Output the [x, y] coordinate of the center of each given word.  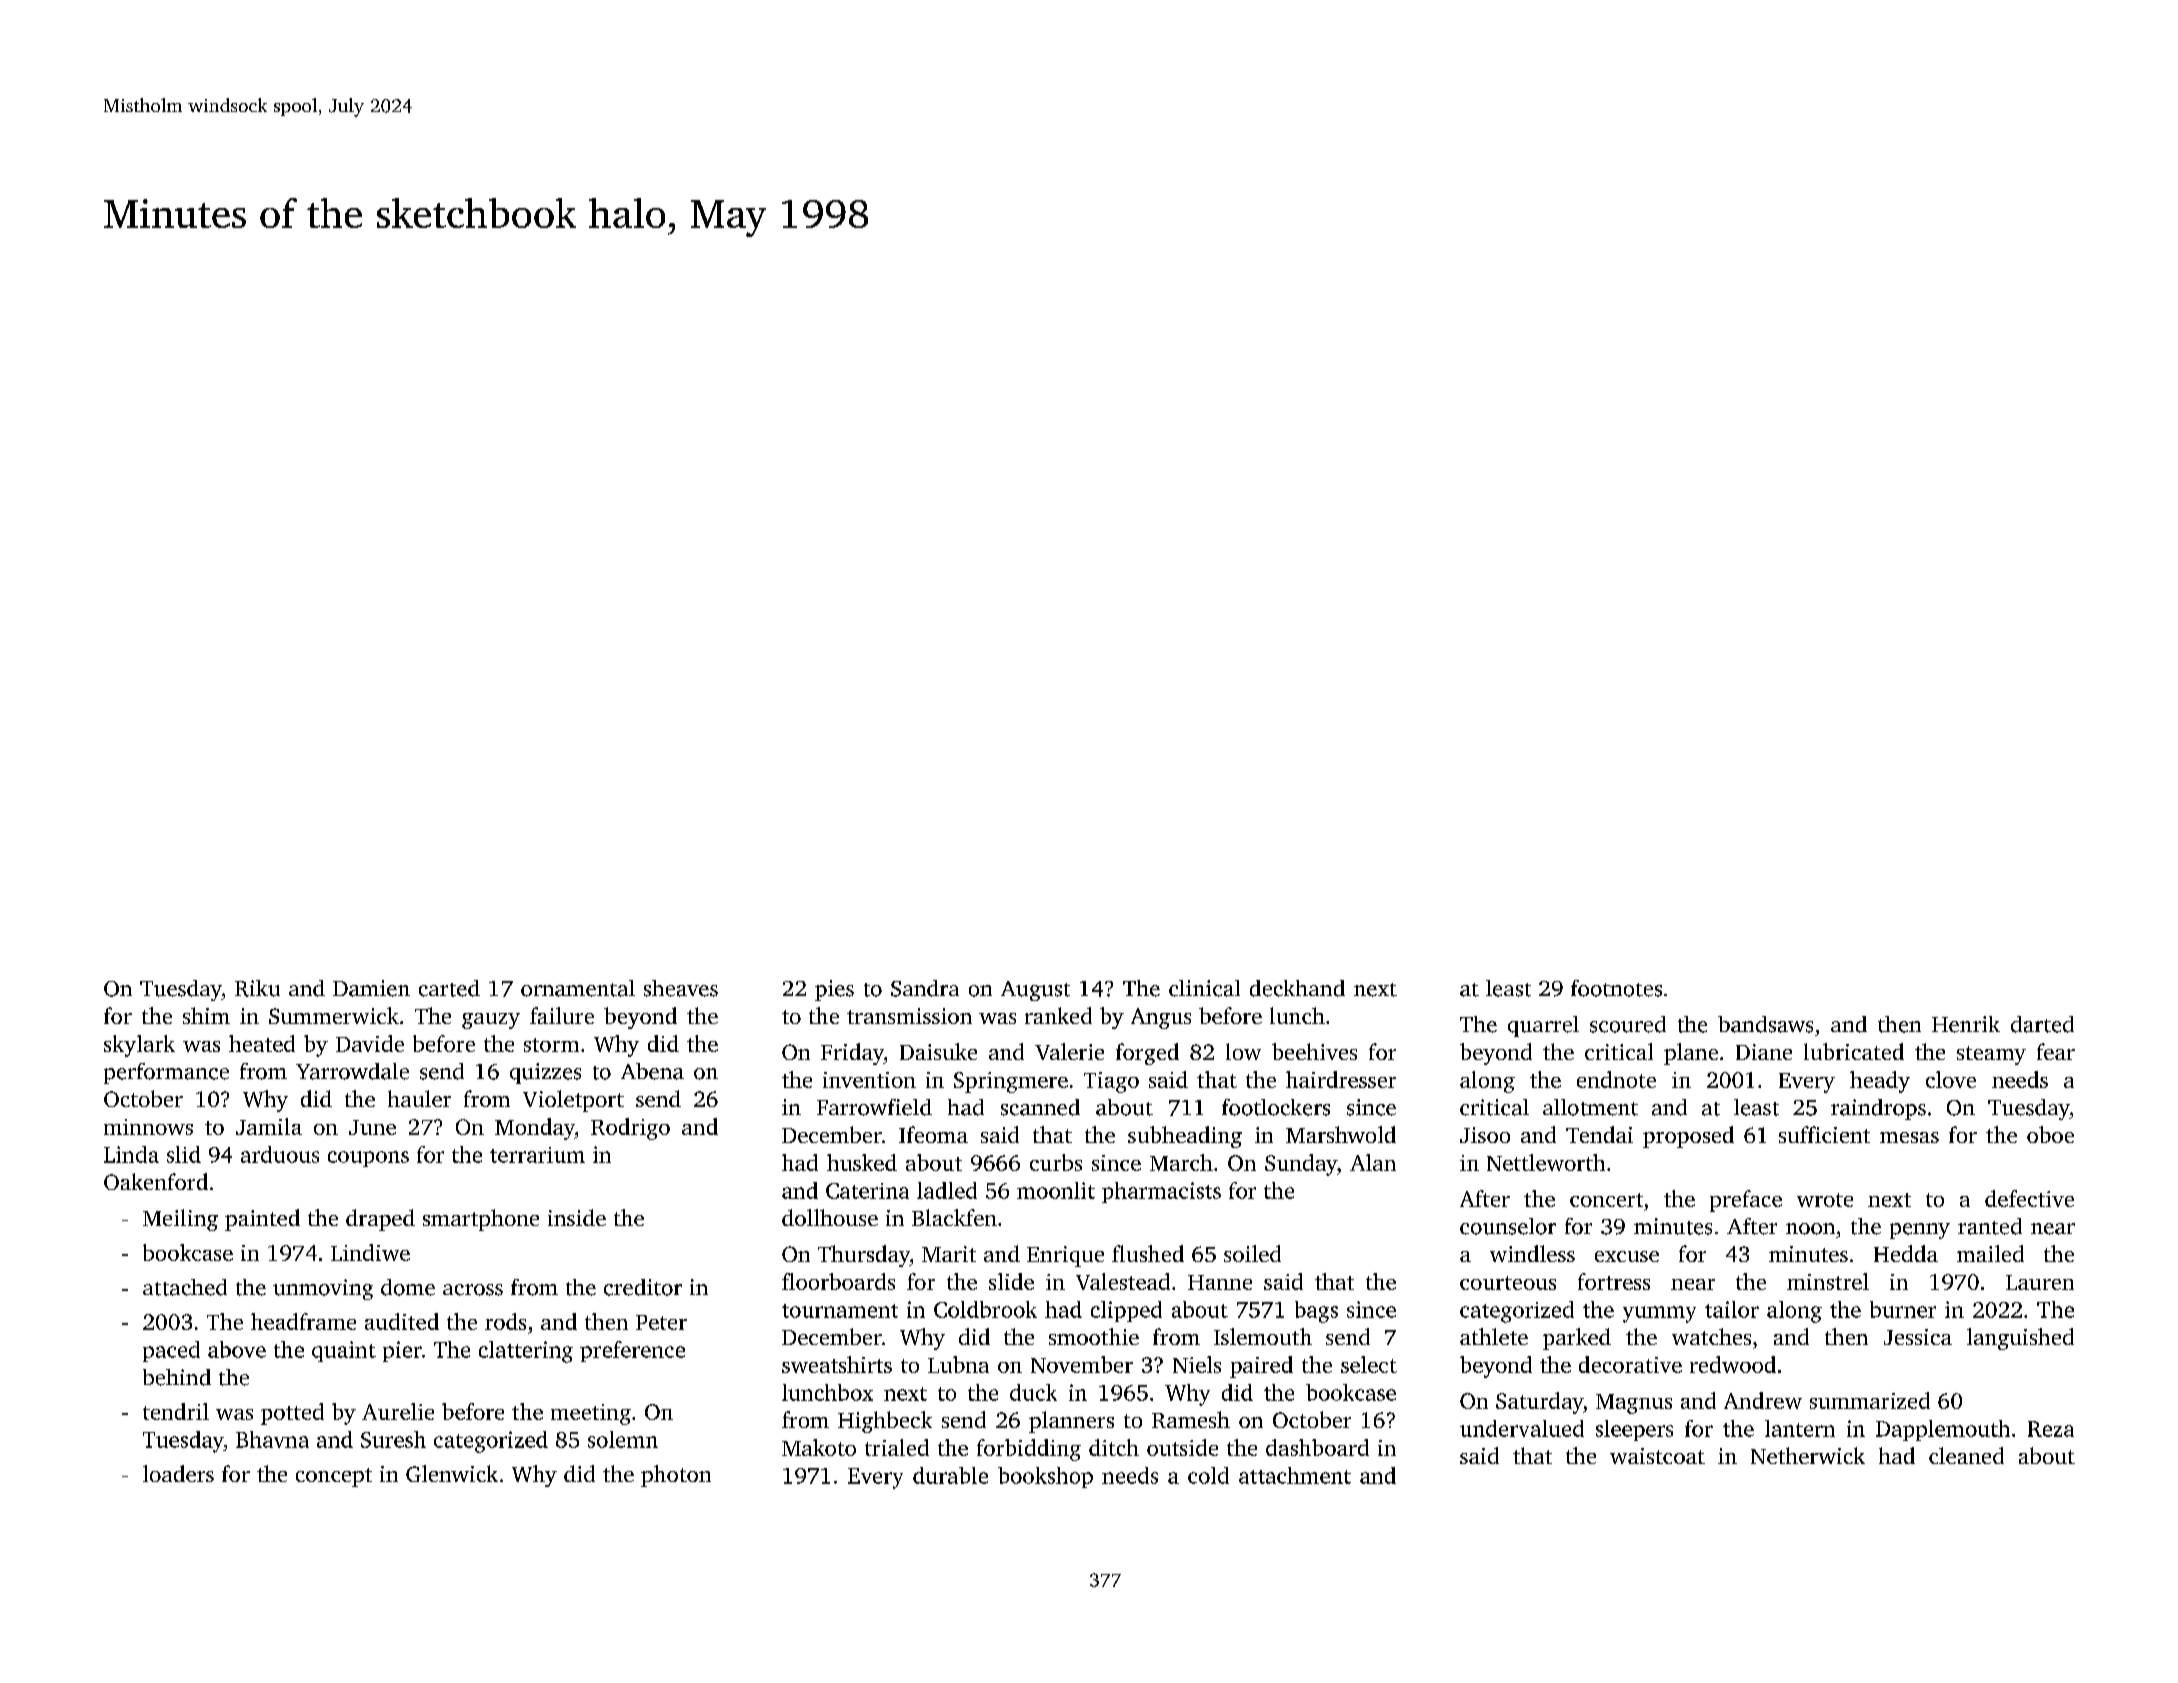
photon [676, 1476]
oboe [2050, 1134]
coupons [368, 1159]
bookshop [1045, 1477]
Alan [1373, 1162]
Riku [257, 988]
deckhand [1297, 988]
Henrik [1966, 1024]
